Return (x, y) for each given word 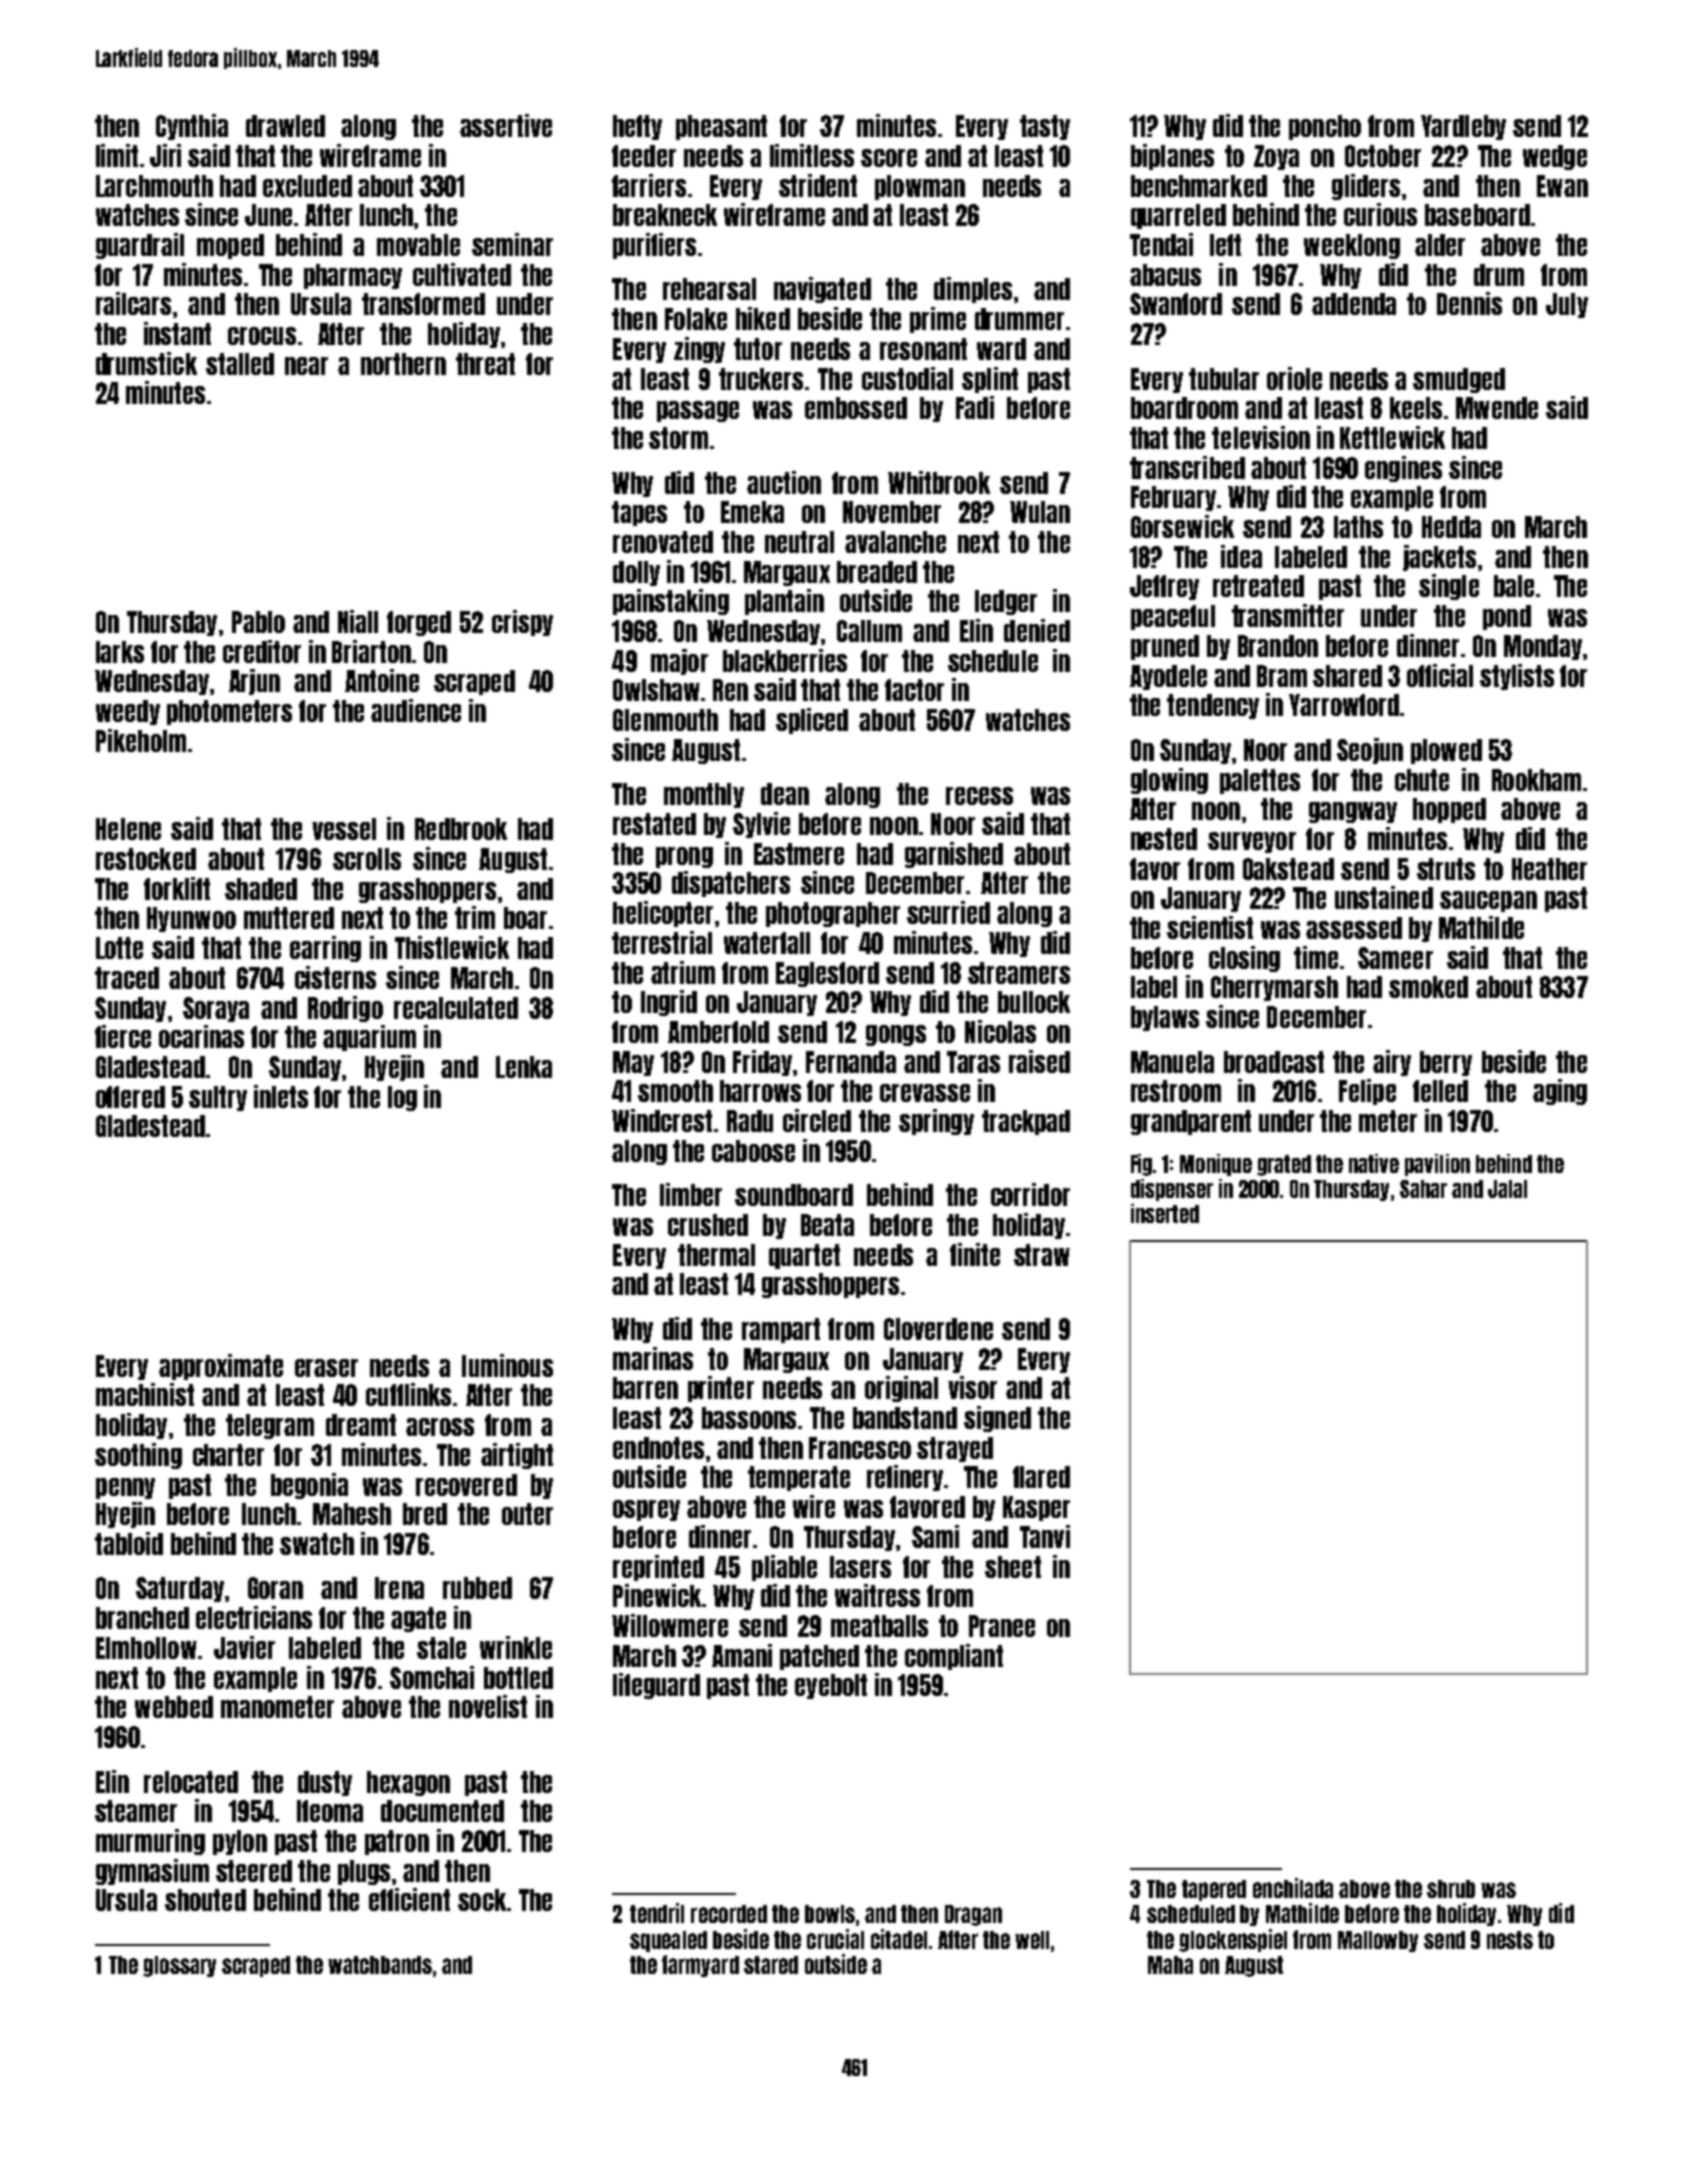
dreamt (361, 1425)
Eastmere (799, 854)
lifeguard (656, 1686)
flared (1041, 1477)
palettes (1260, 781)
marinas (653, 1358)
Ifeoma (330, 1811)
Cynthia (192, 127)
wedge (1555, 157)
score (889, 158)
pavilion (1437, 1165)
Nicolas (1000, 1031)
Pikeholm (141, 740)
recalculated (456, 1008)
